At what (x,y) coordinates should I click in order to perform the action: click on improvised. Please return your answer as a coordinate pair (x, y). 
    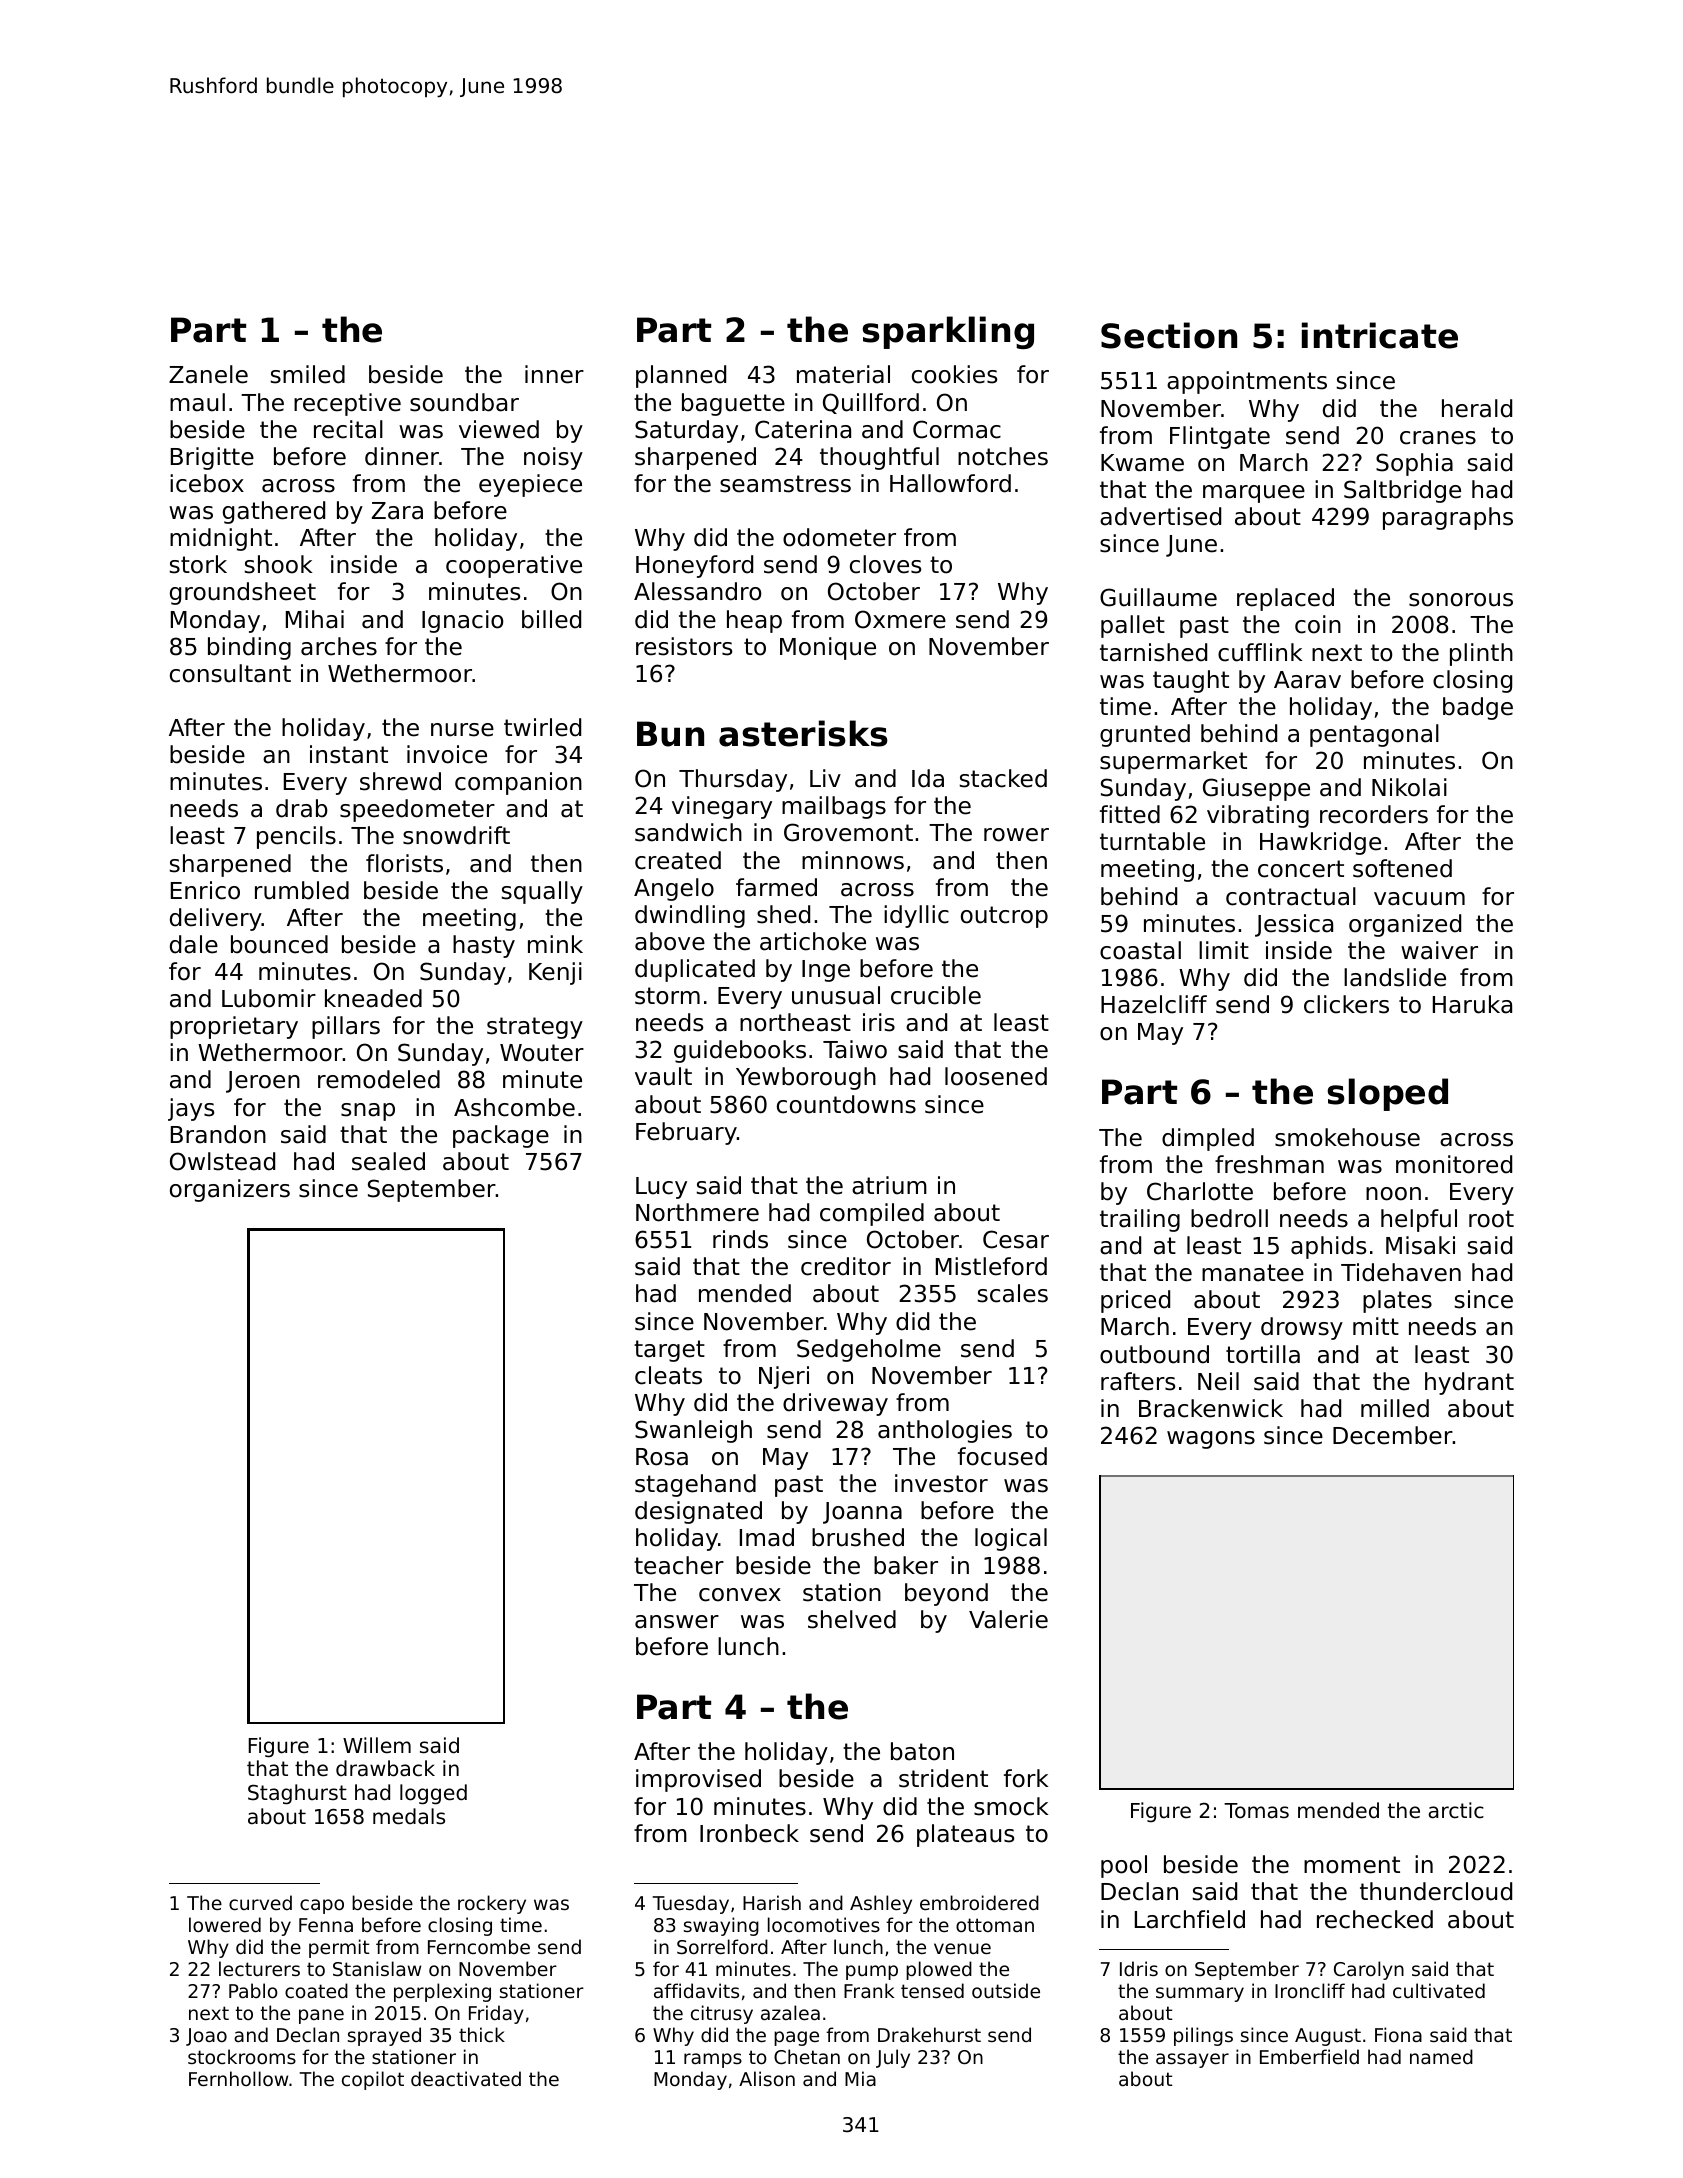
    Looking at the image, I should click on (698, 1780).
